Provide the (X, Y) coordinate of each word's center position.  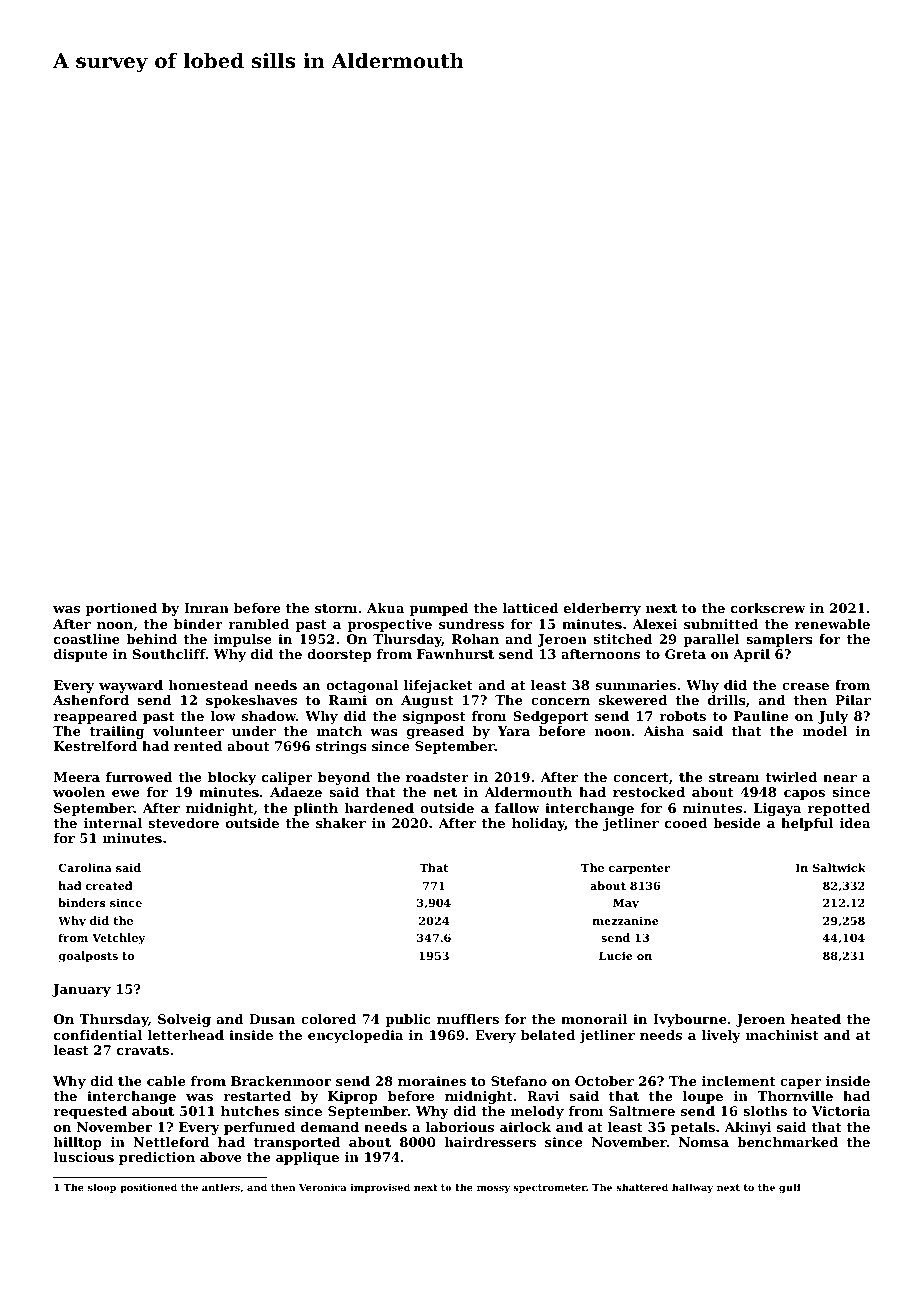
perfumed (259, 1128)
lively (721, 1036)
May (626, 904)
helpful (807, 824)
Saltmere (642, 1111)
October (604, 1081)
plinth (316, 809)
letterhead (186, 1035)
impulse (243, 640)
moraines (432, 1081)
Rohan (475, 639)
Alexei (654, 624)
